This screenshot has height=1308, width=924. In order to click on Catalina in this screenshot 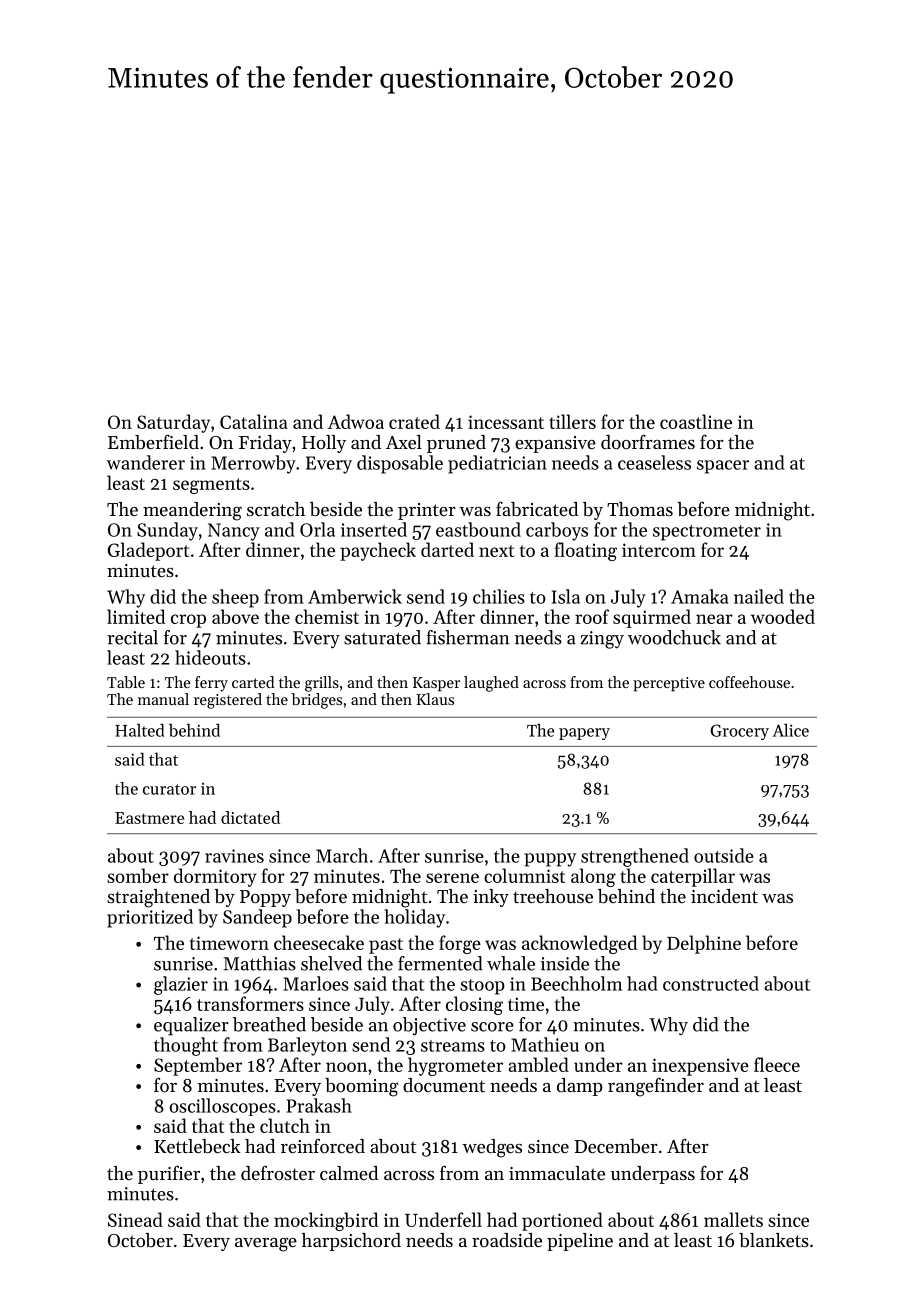, I will do `click(254, 421)`.
